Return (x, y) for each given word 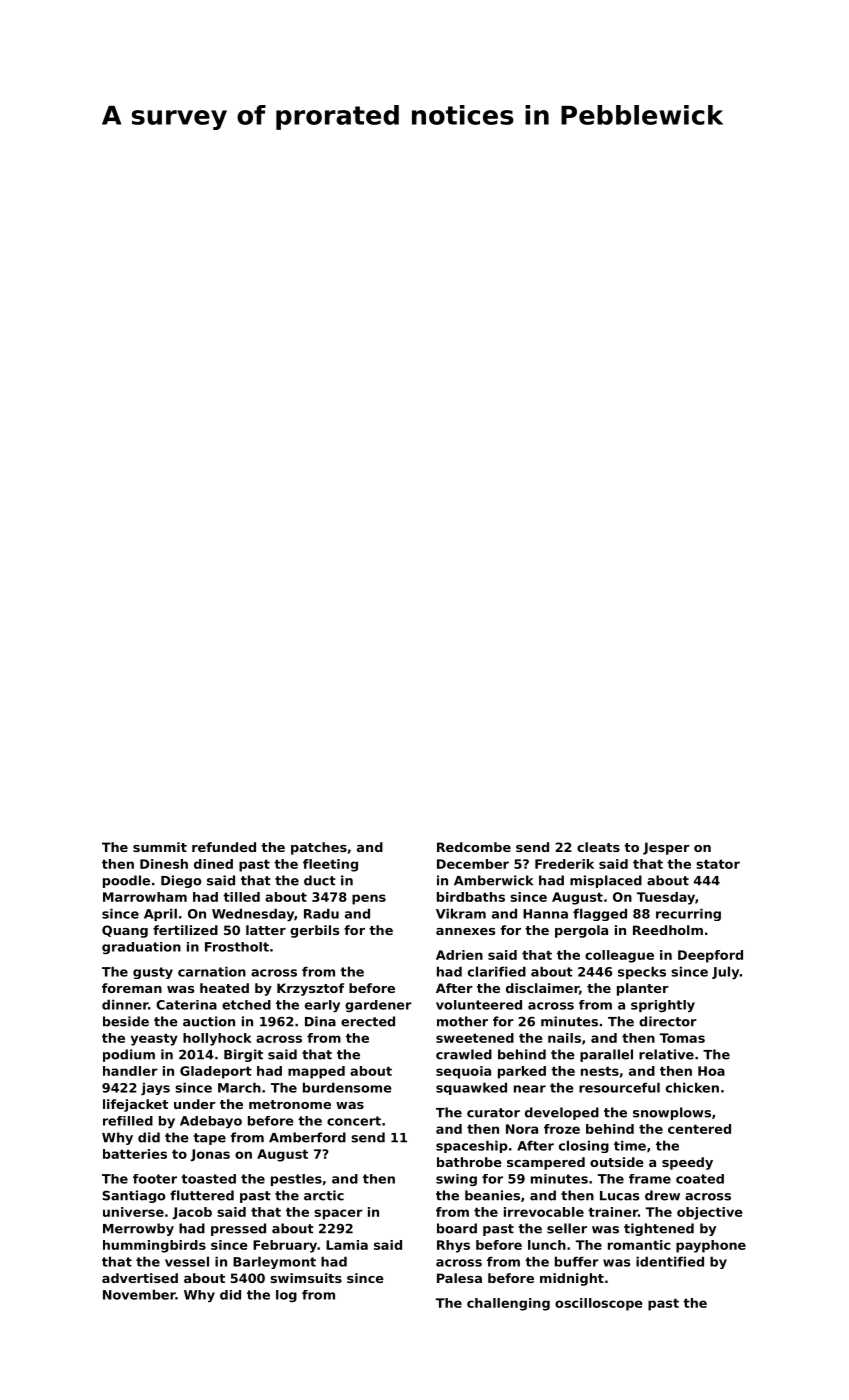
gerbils (314, 931)
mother (462, 1021)
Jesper (666, 848)
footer (155, 1179)
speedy (687, 1163)
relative (666, 1054)
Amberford (307, 1137)
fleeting (330, 865)
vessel (187, 1261)
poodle (126, 881)
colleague (619, 956)
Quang (125, 931)
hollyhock (217, 1039)
